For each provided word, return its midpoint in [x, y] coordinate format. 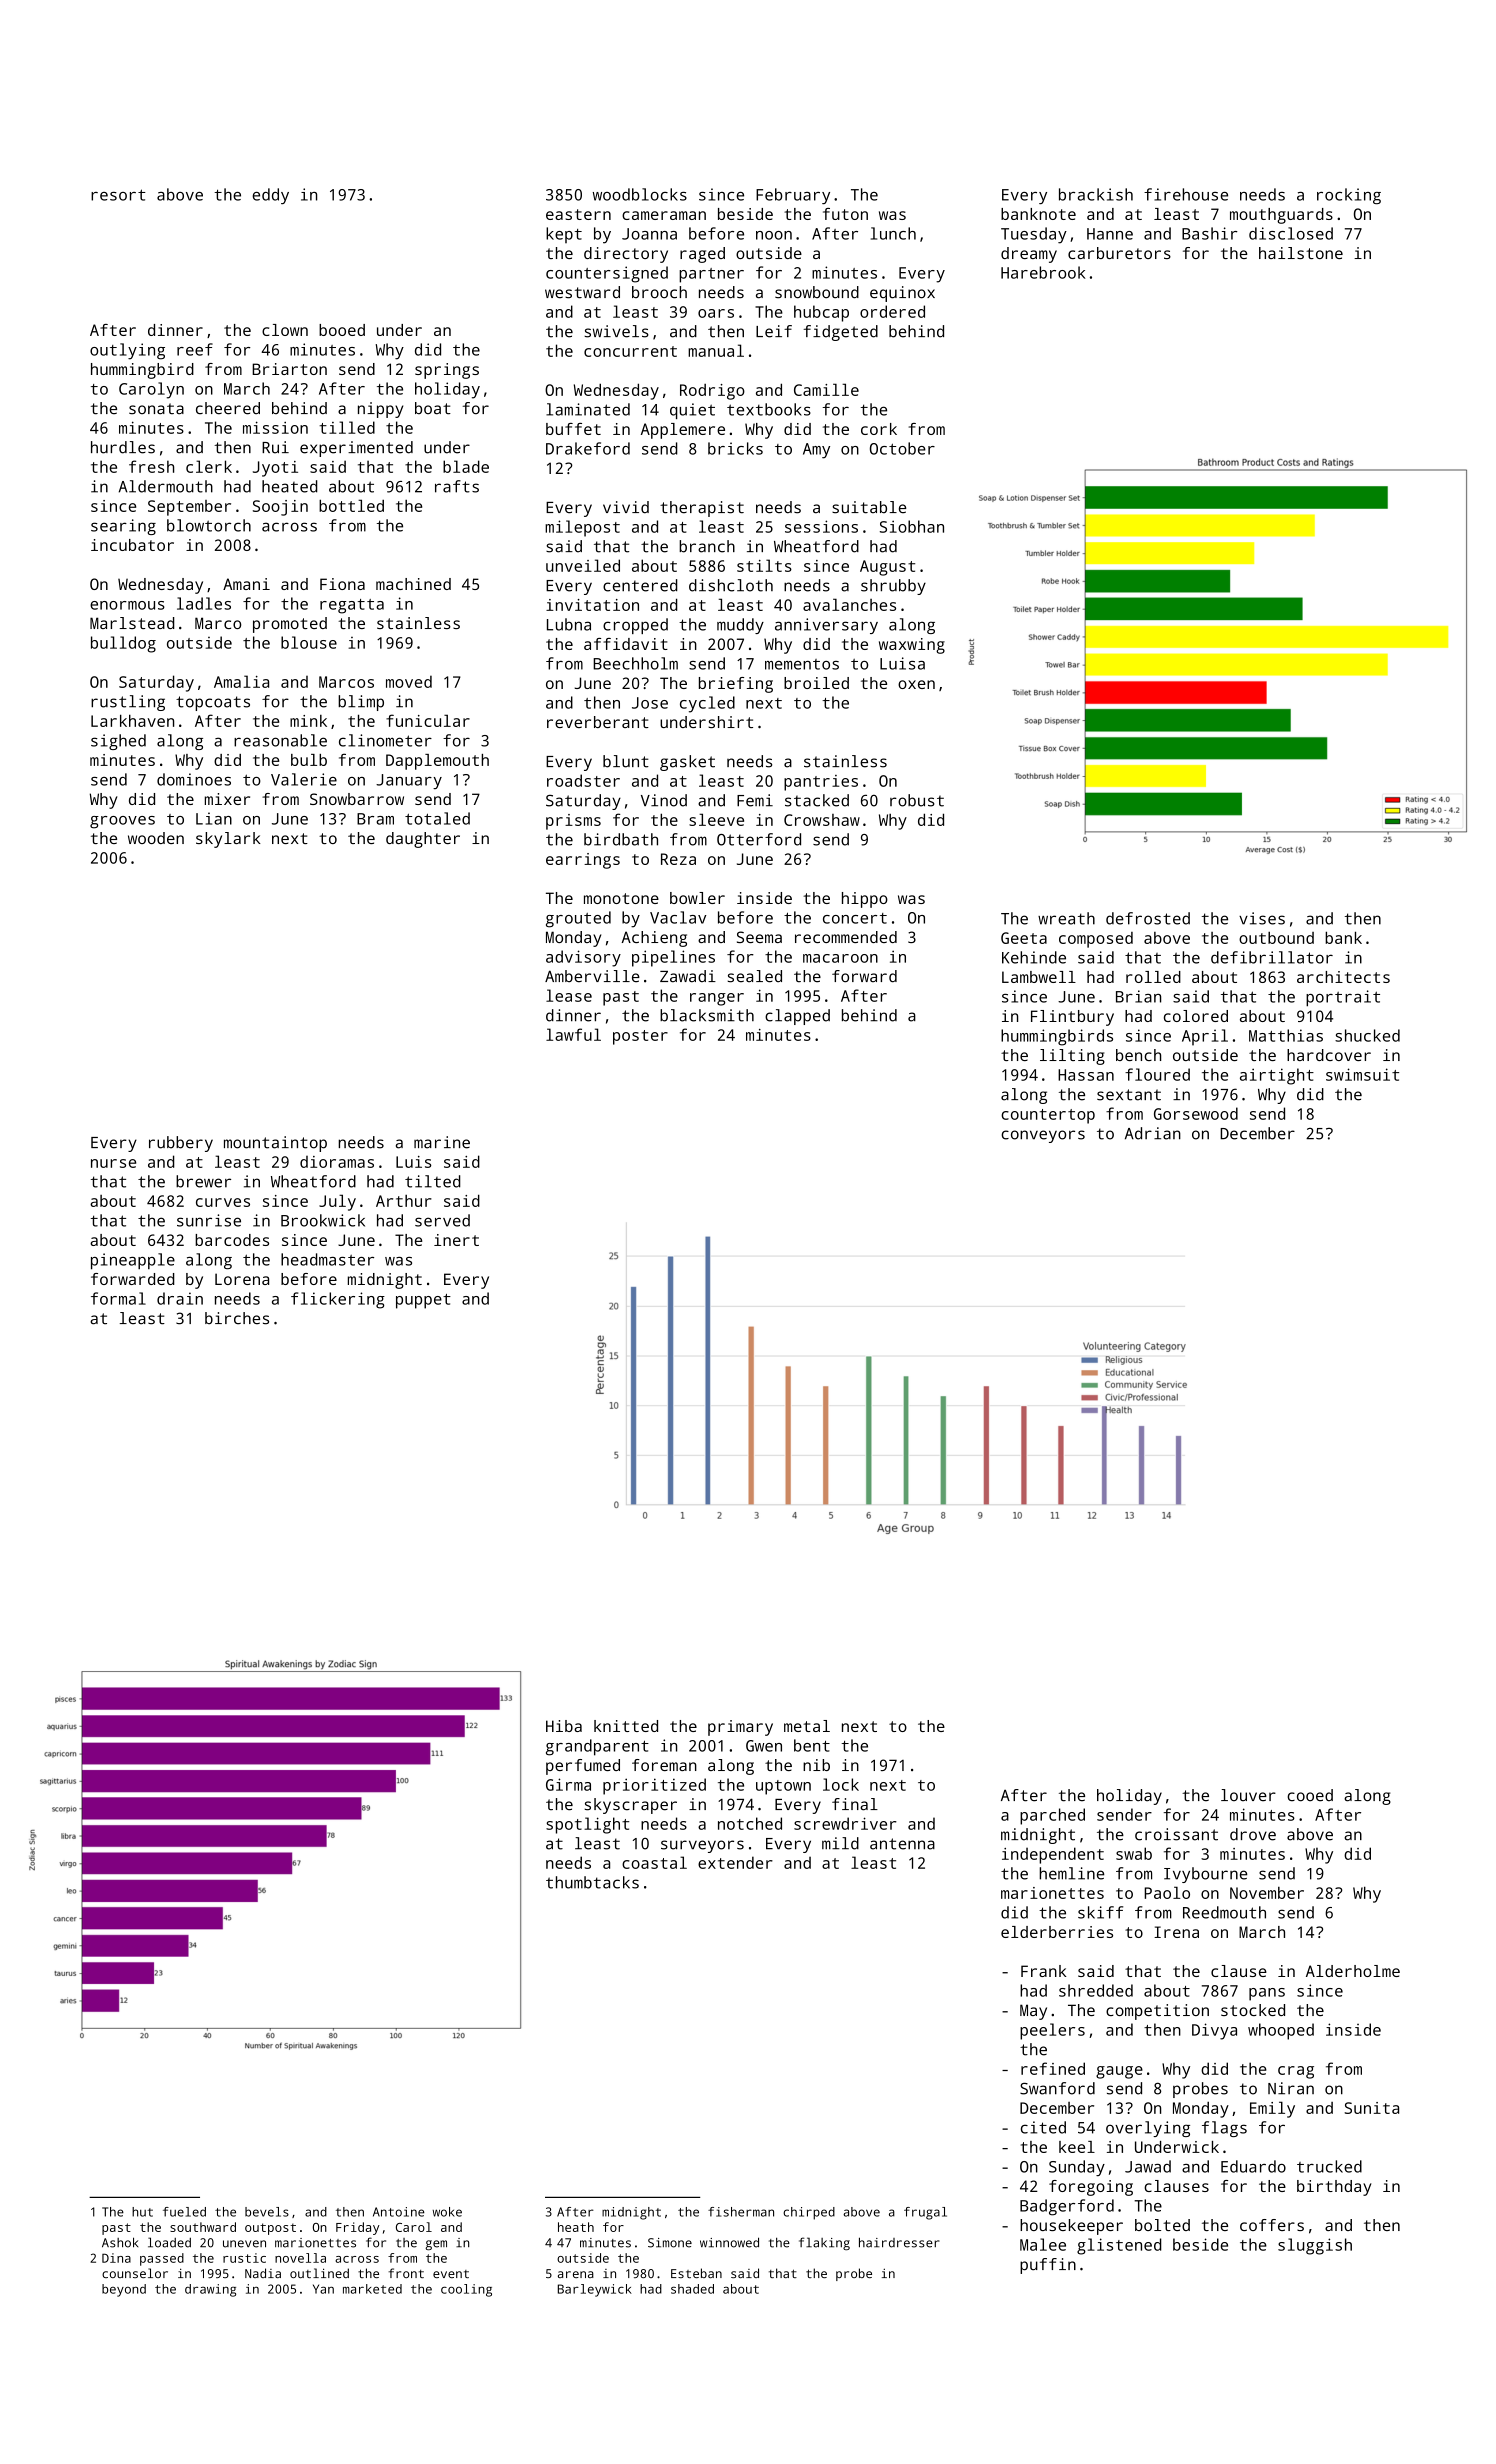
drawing [210, 2290]
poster [640, 1037]
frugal [925, 2213]
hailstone [1301, 253]
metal [807, 1726]
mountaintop [275, 1144]
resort [118, 195]
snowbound [817, 292]
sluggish [1315, 2246]
